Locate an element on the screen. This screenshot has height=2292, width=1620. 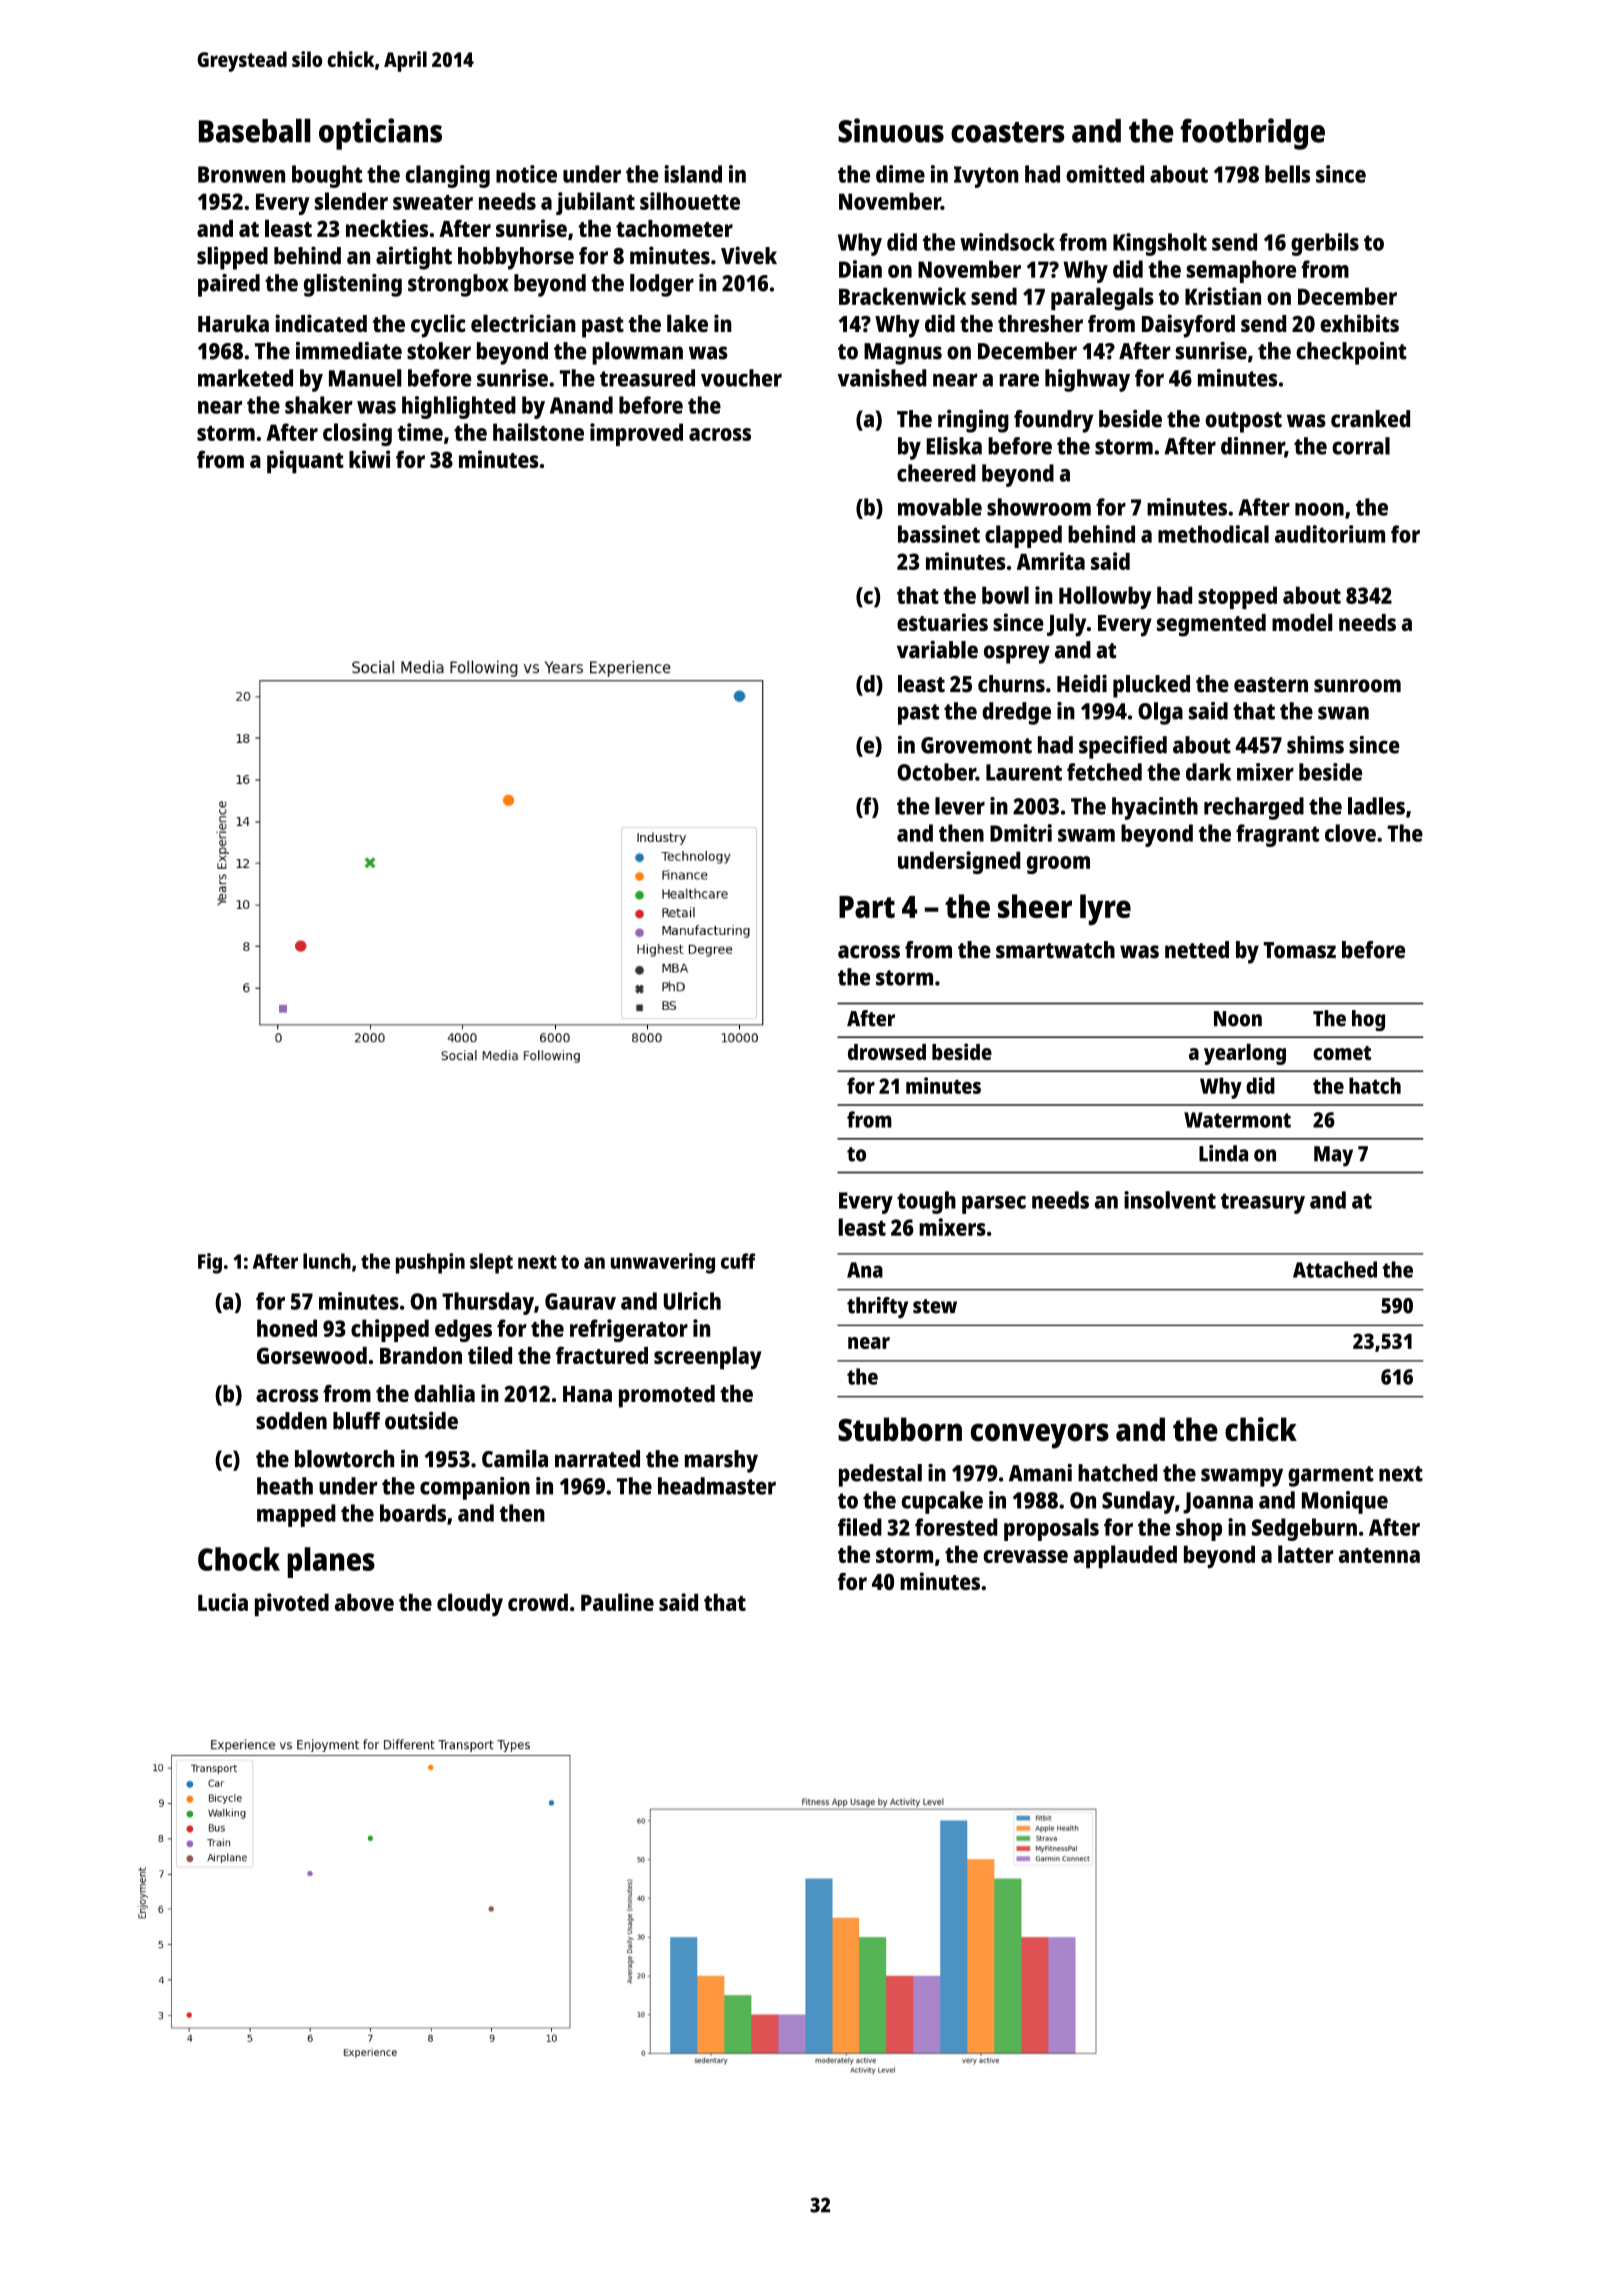
methodical is located at coordinates (1213, 534).
